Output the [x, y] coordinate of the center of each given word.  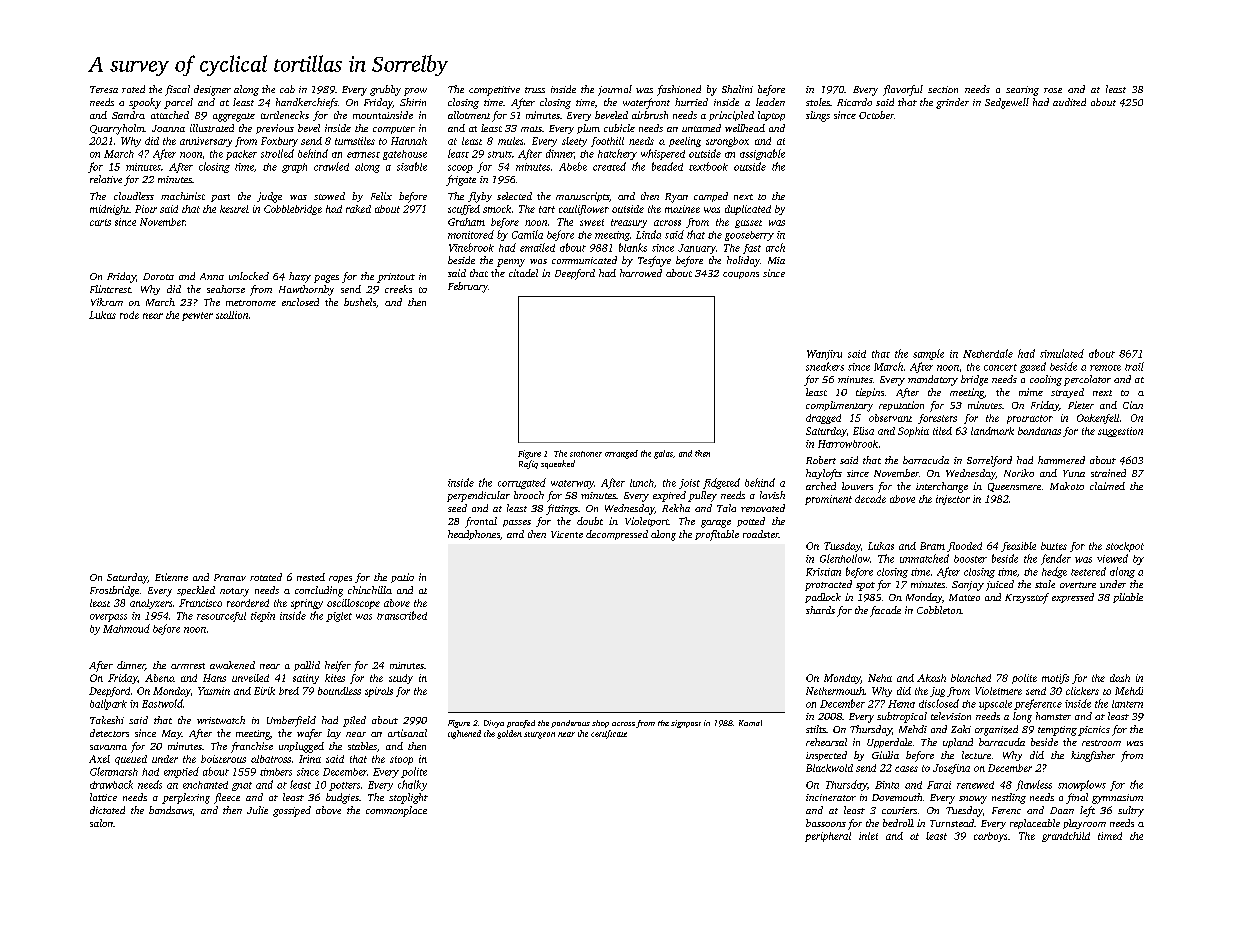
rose [1053, 90]
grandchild [1066, 837]
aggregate [234, 117]
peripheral [828, 837]
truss [535, 90]
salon [101, 823]
